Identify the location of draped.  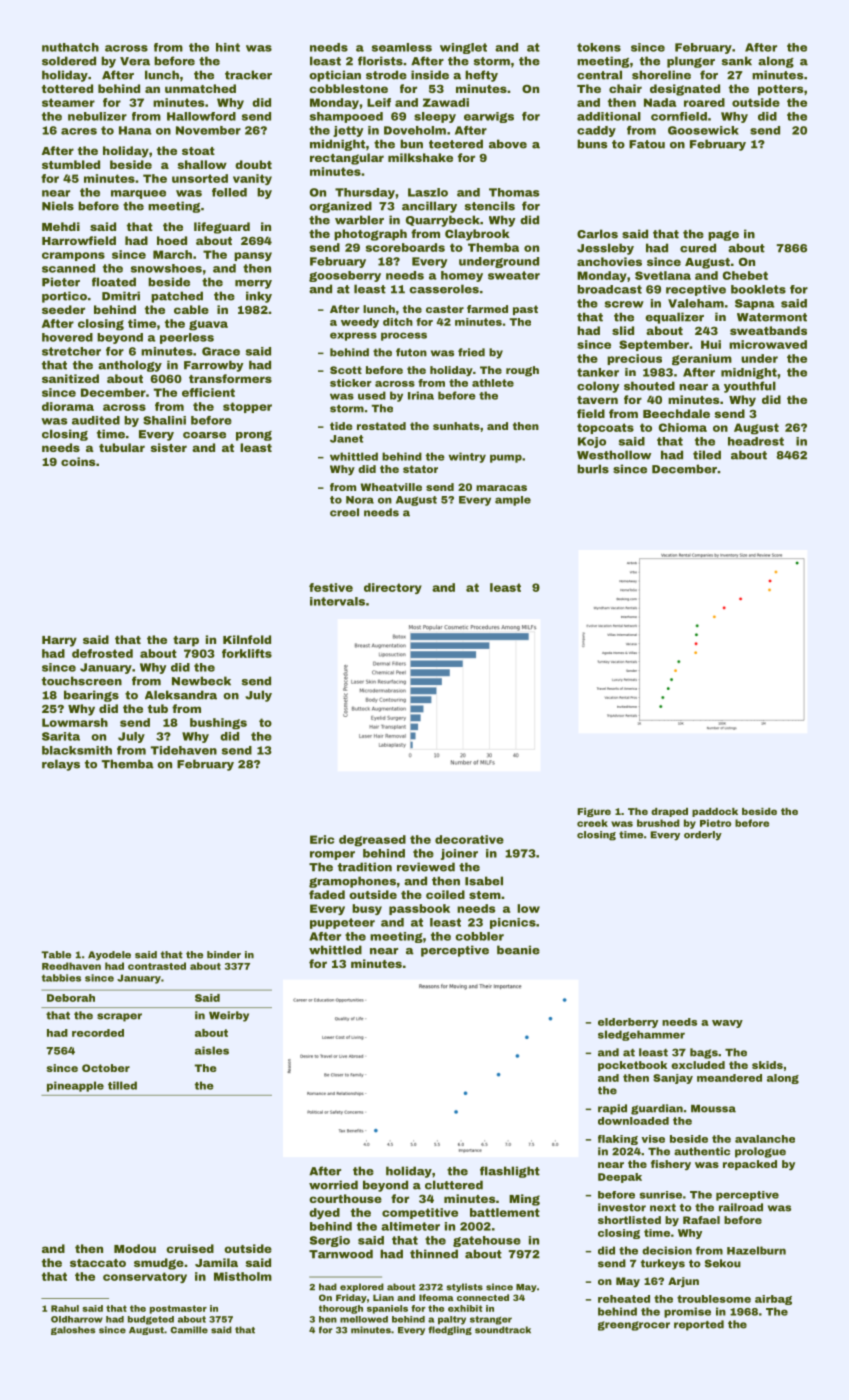
(669, 812).
